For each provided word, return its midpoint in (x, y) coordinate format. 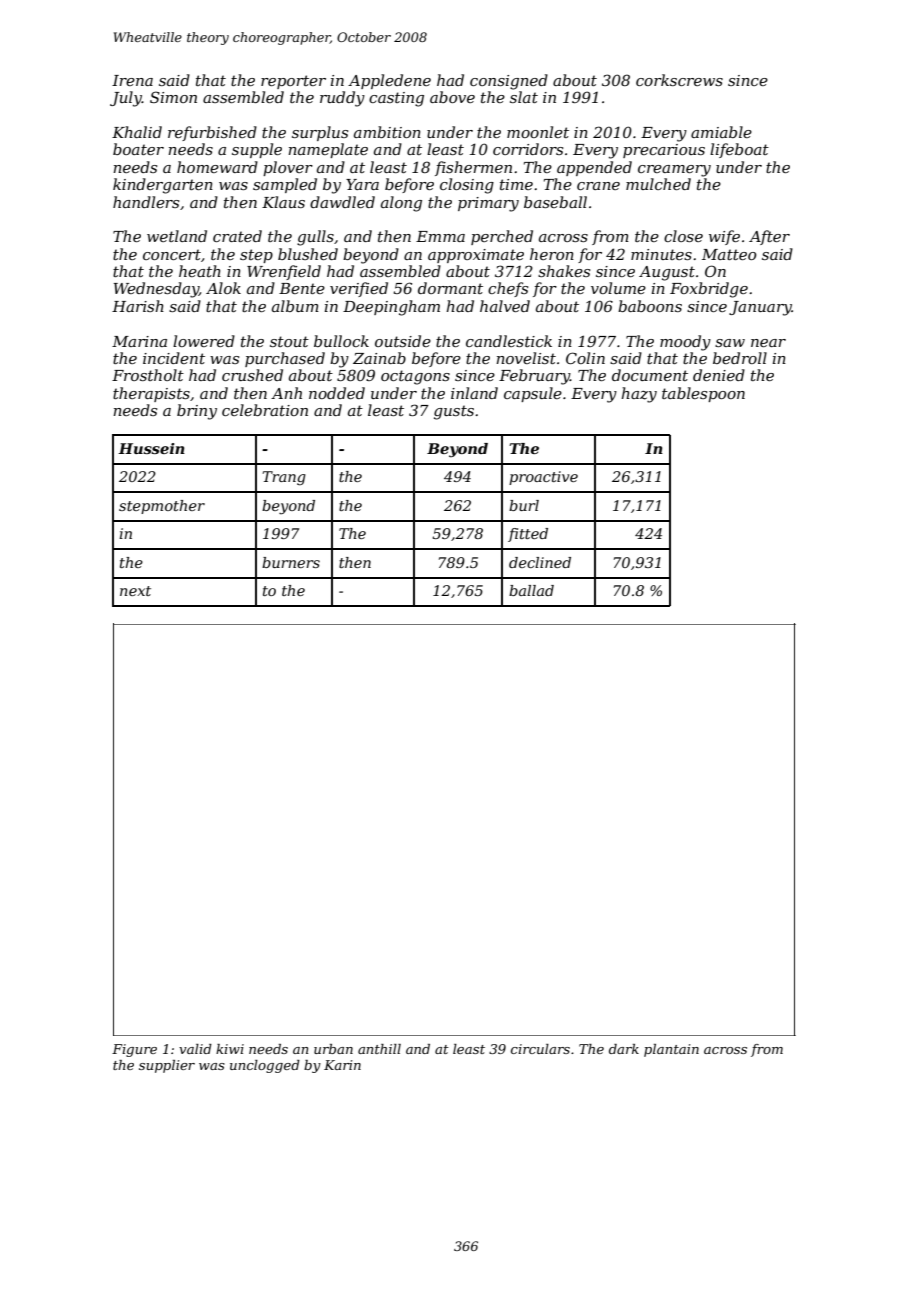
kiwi (230, 1049)
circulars (540, 1049)
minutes (661, 254)
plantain (671, 1050)
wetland (177, 236)
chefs (508, 289)
